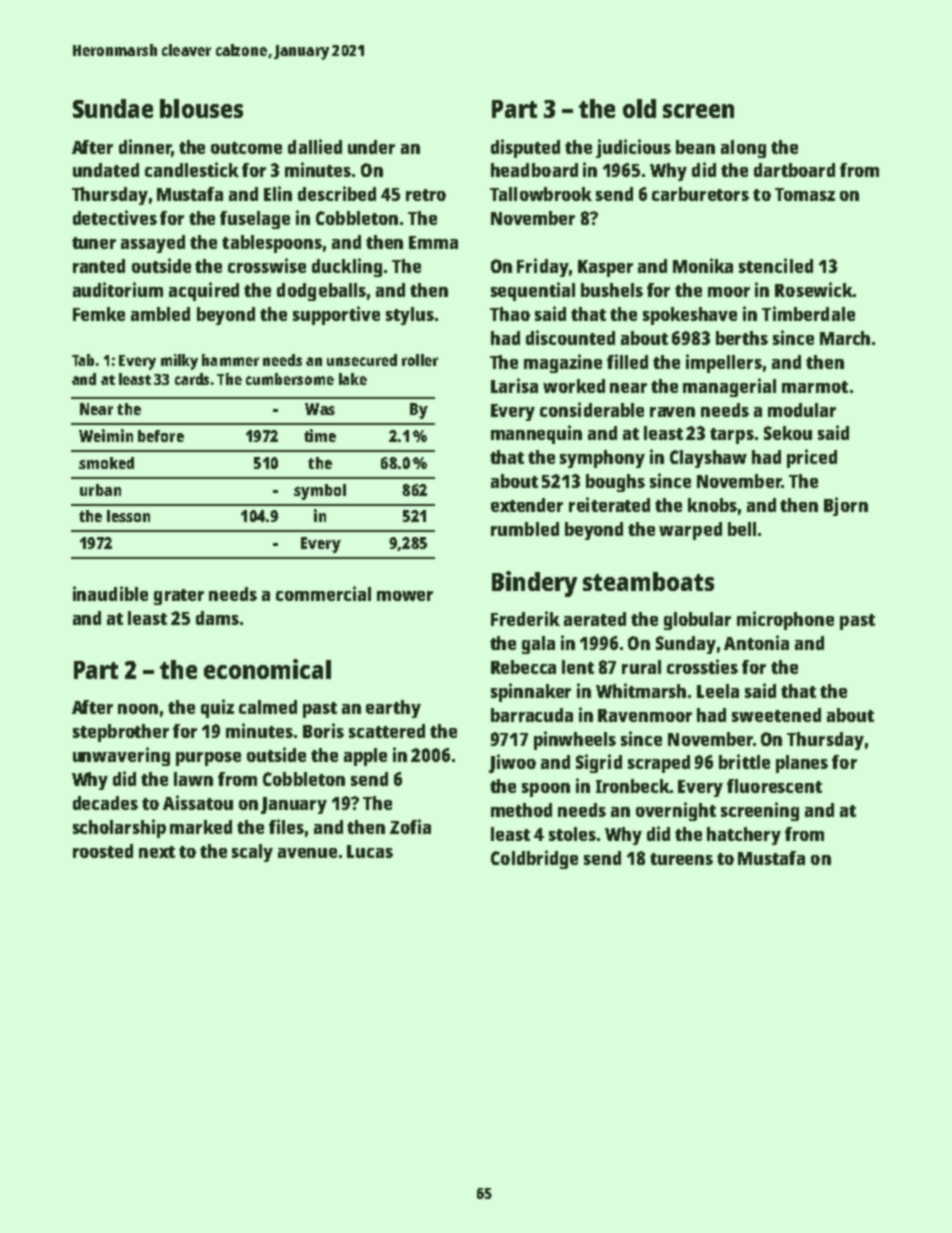  I want to click on scattered, so click(387, 731).
